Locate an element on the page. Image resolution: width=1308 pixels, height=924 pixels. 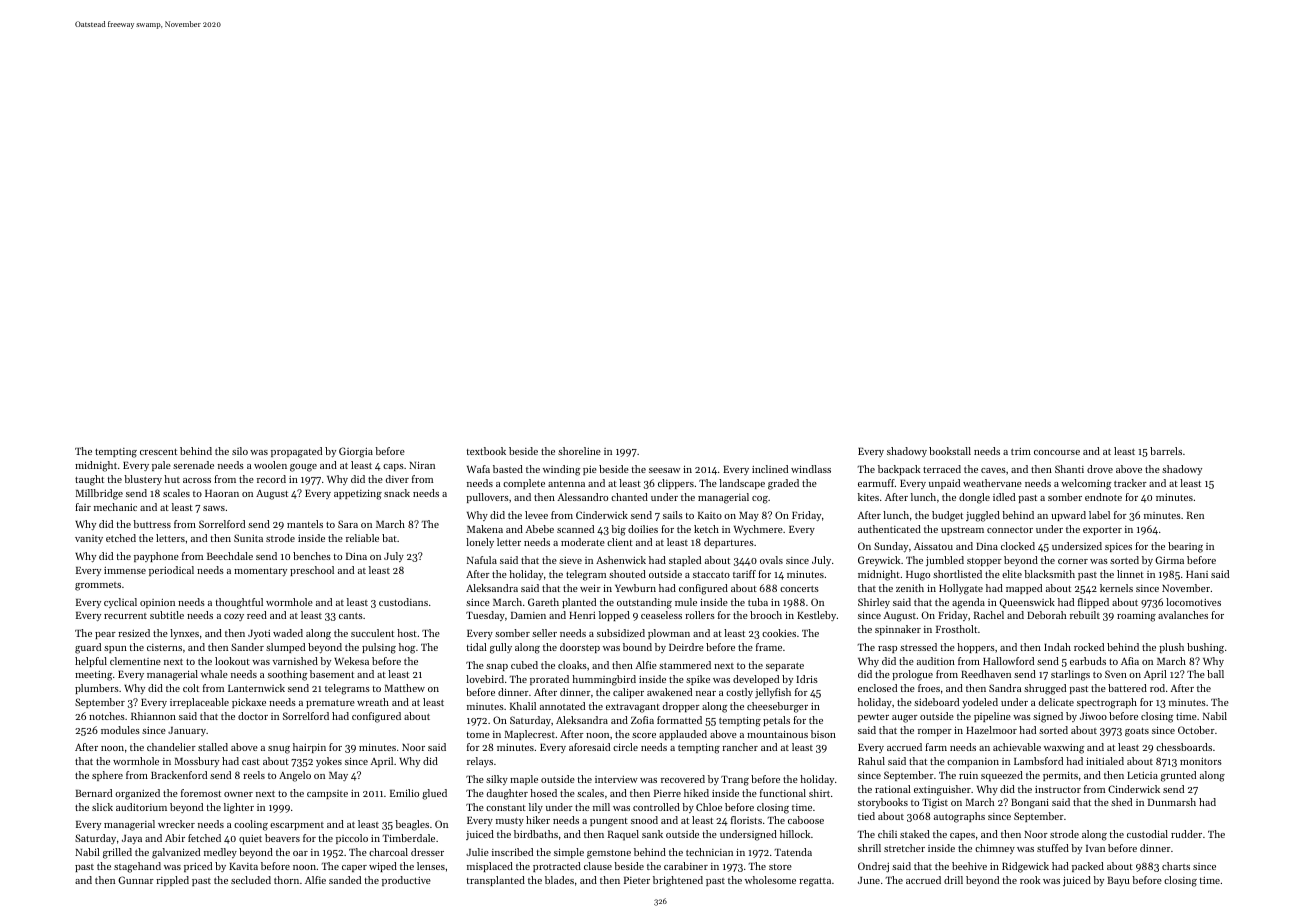
crescent is located at coordinates (158, 452).
